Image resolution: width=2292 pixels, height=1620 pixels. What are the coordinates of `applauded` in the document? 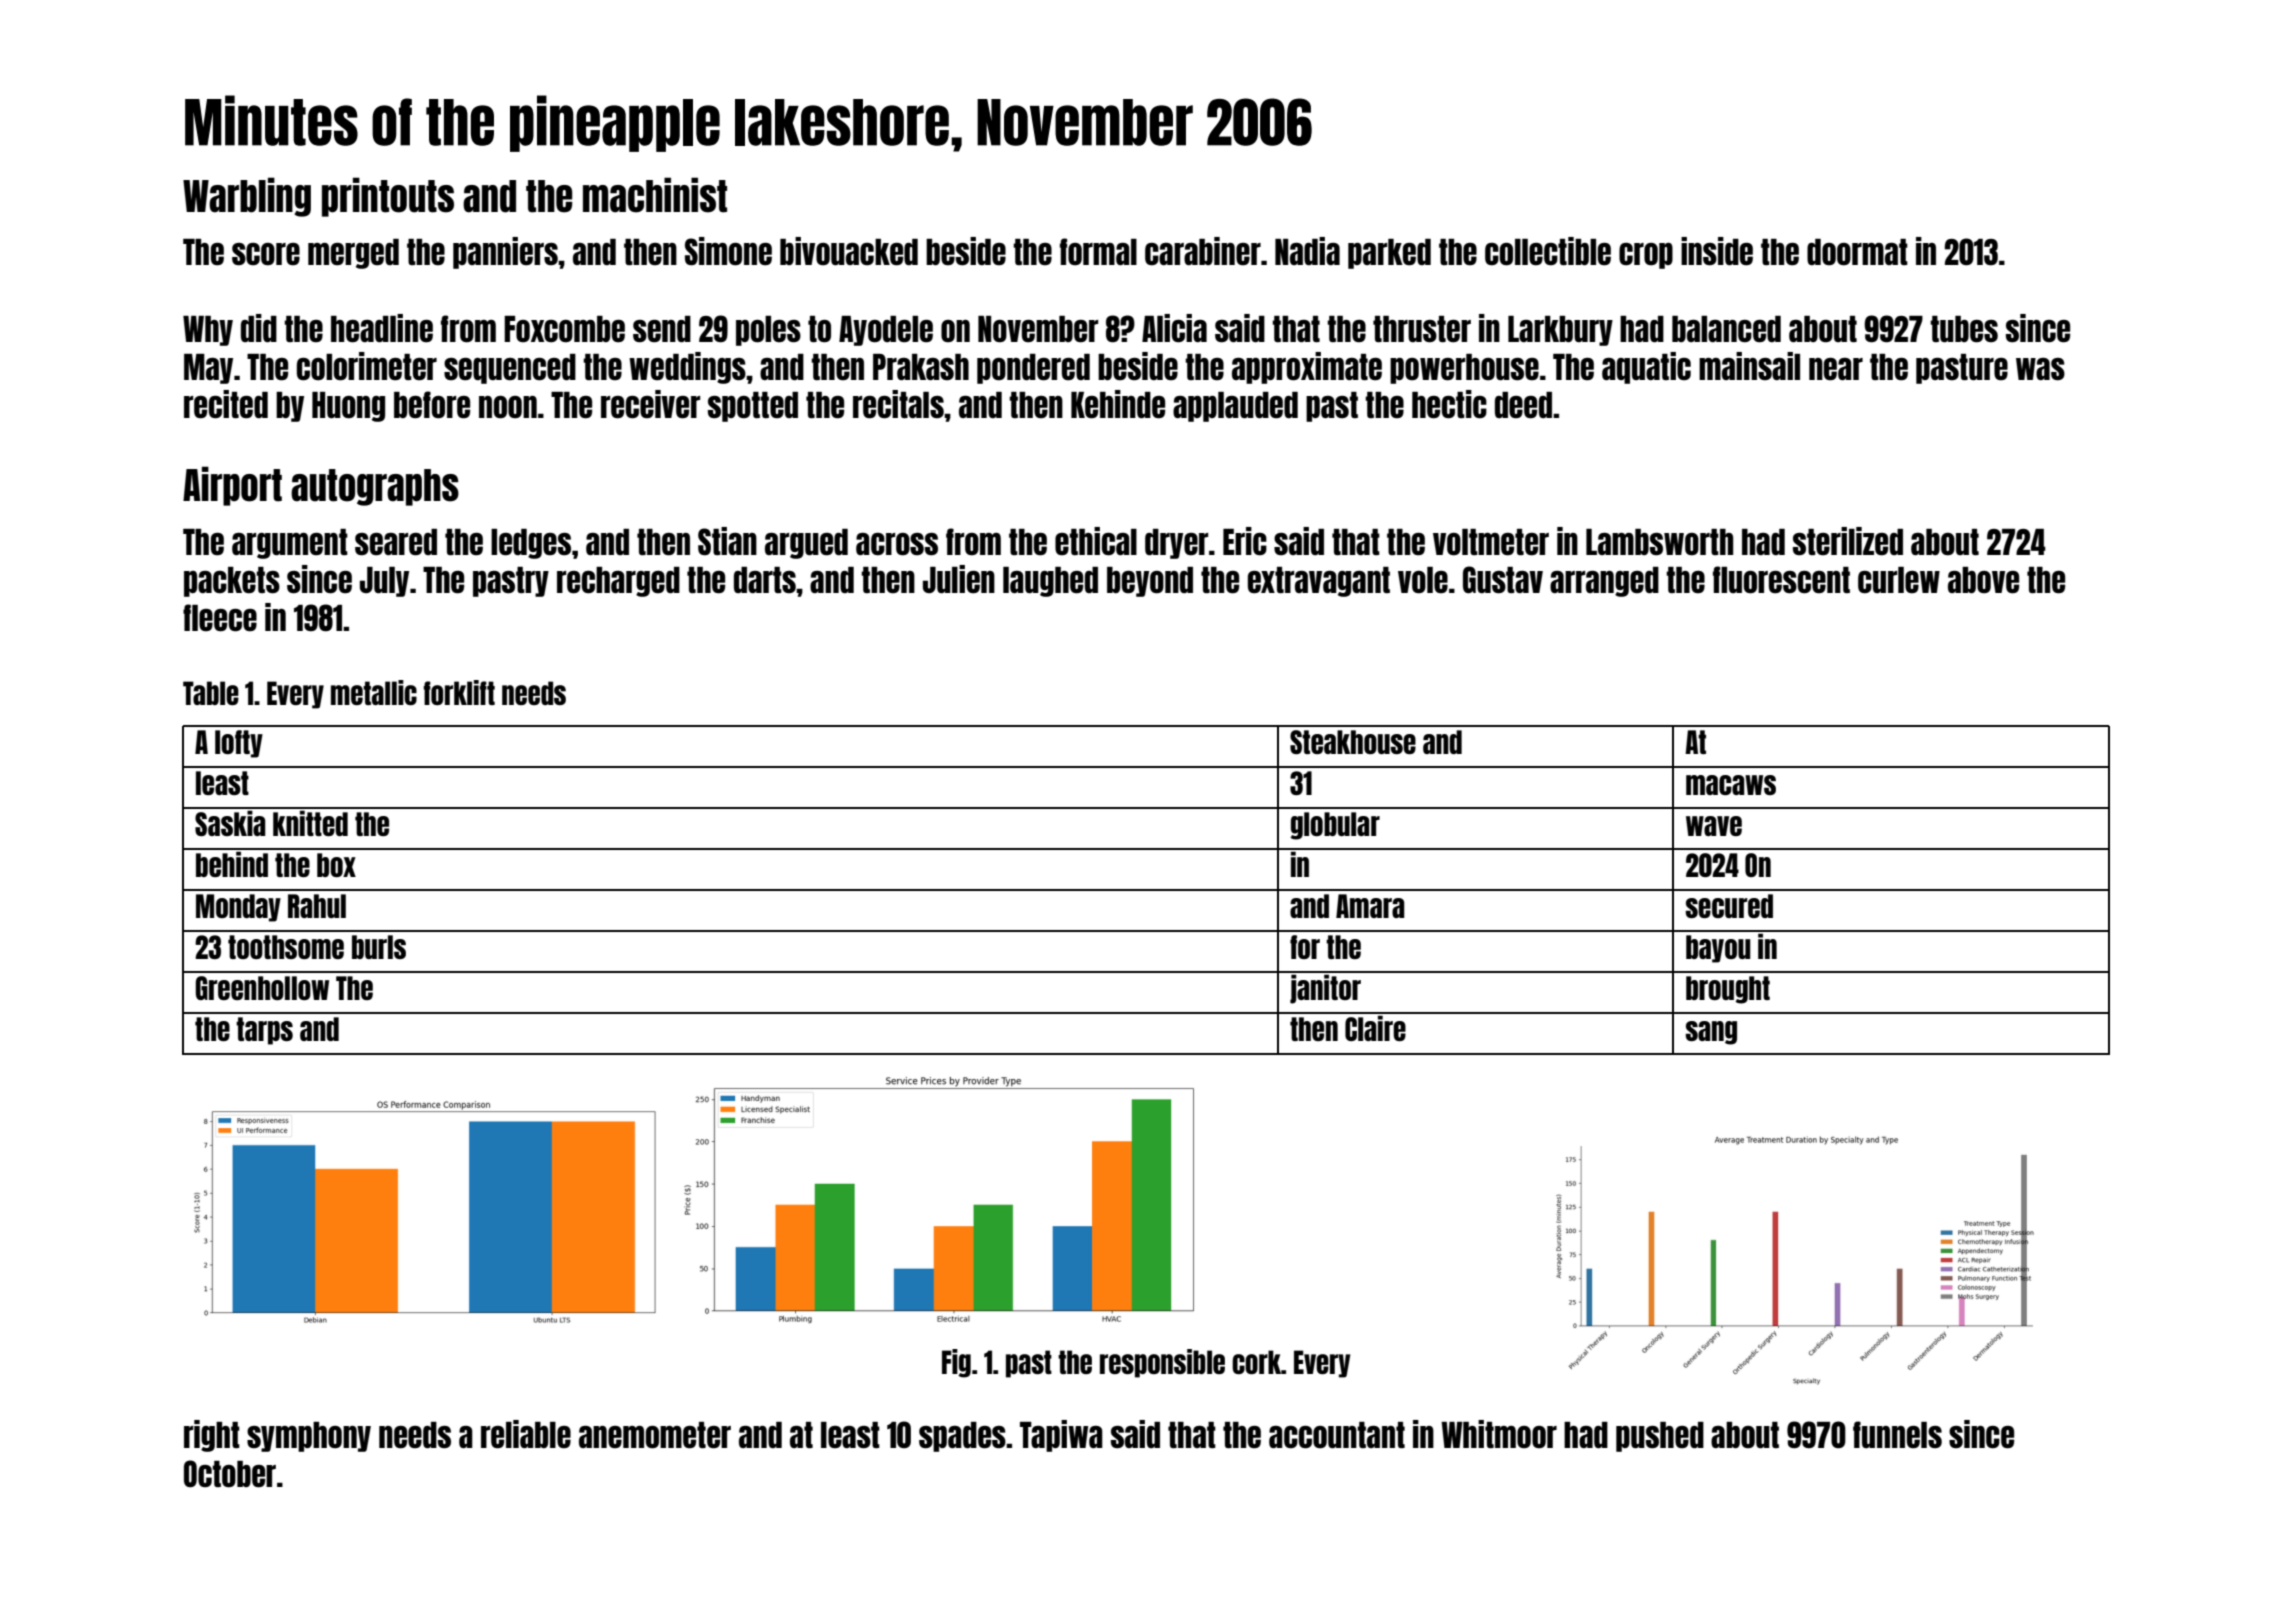 It's located at (1235, 407).
